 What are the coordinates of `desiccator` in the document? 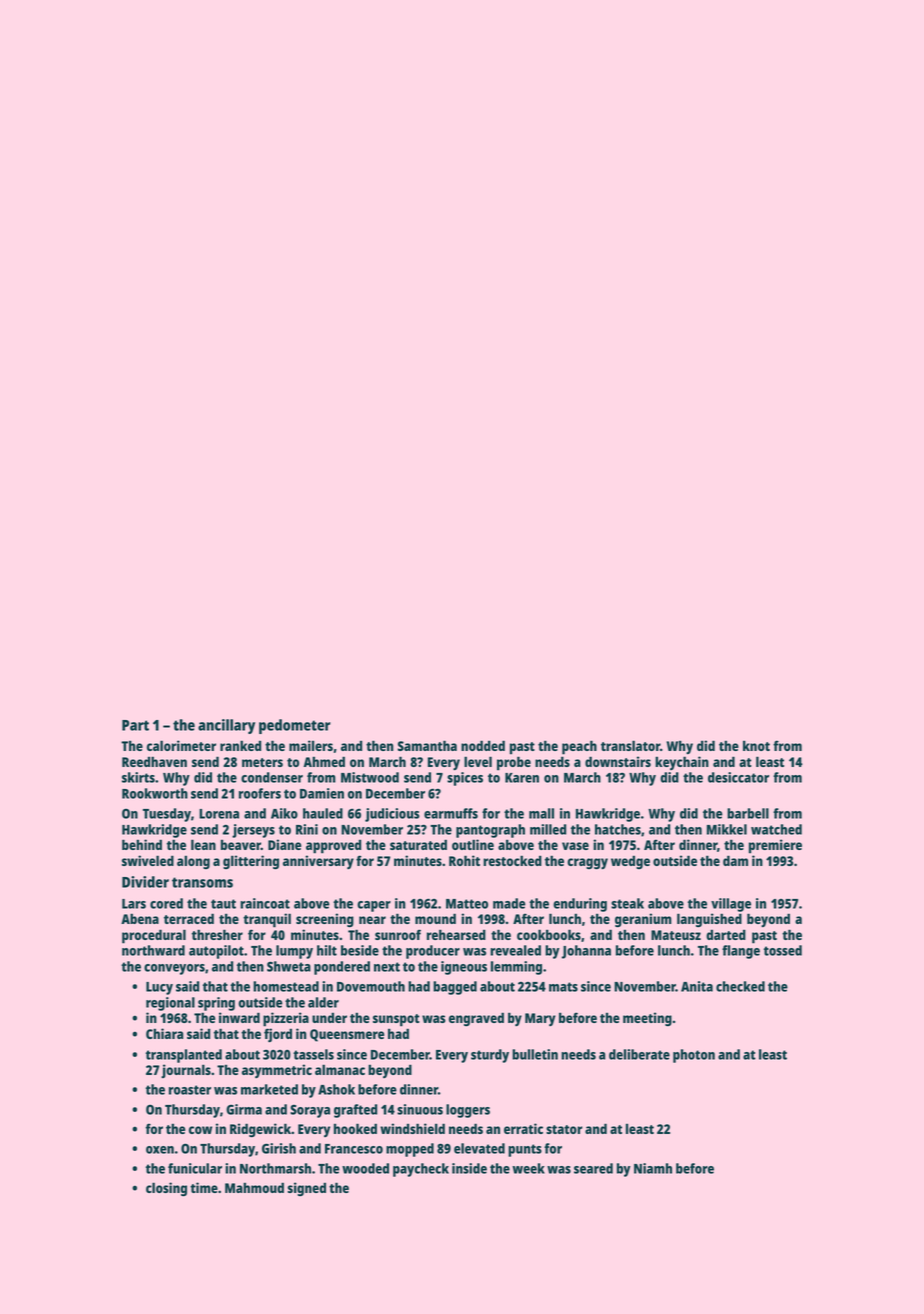 It's located at (738, 777).
